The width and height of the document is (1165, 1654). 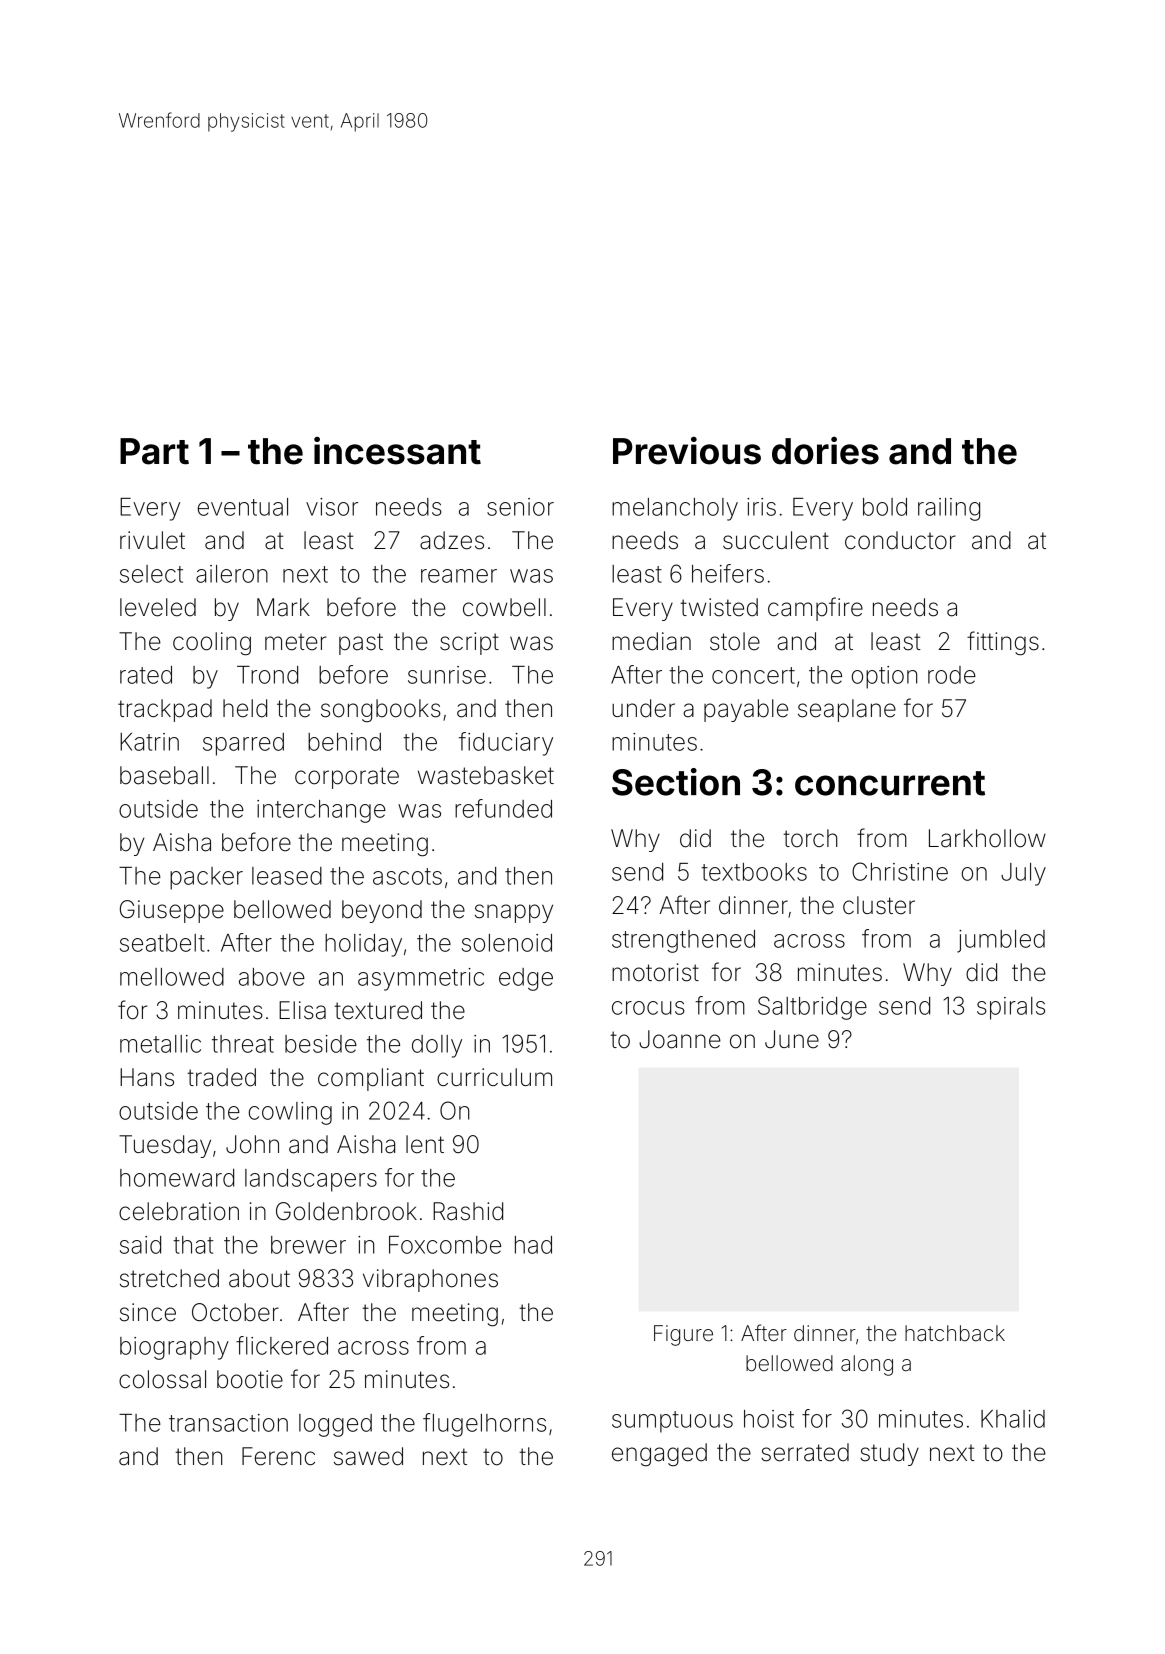 What do you see at coordinates (1013, 1419) in the document?
I see `Khalid` at bounding box center [1013, 1419].
